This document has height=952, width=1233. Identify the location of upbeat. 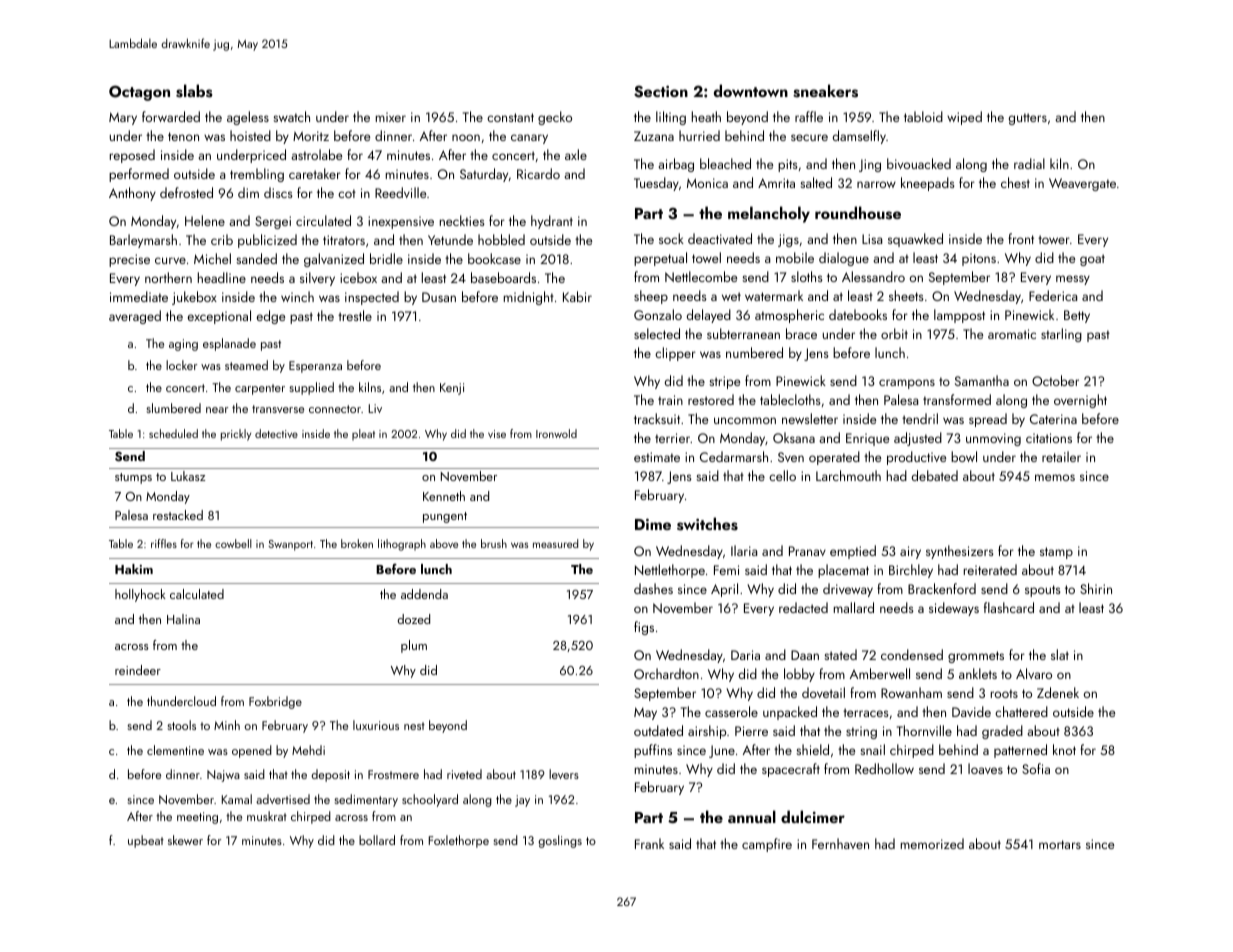
(146, 841).
